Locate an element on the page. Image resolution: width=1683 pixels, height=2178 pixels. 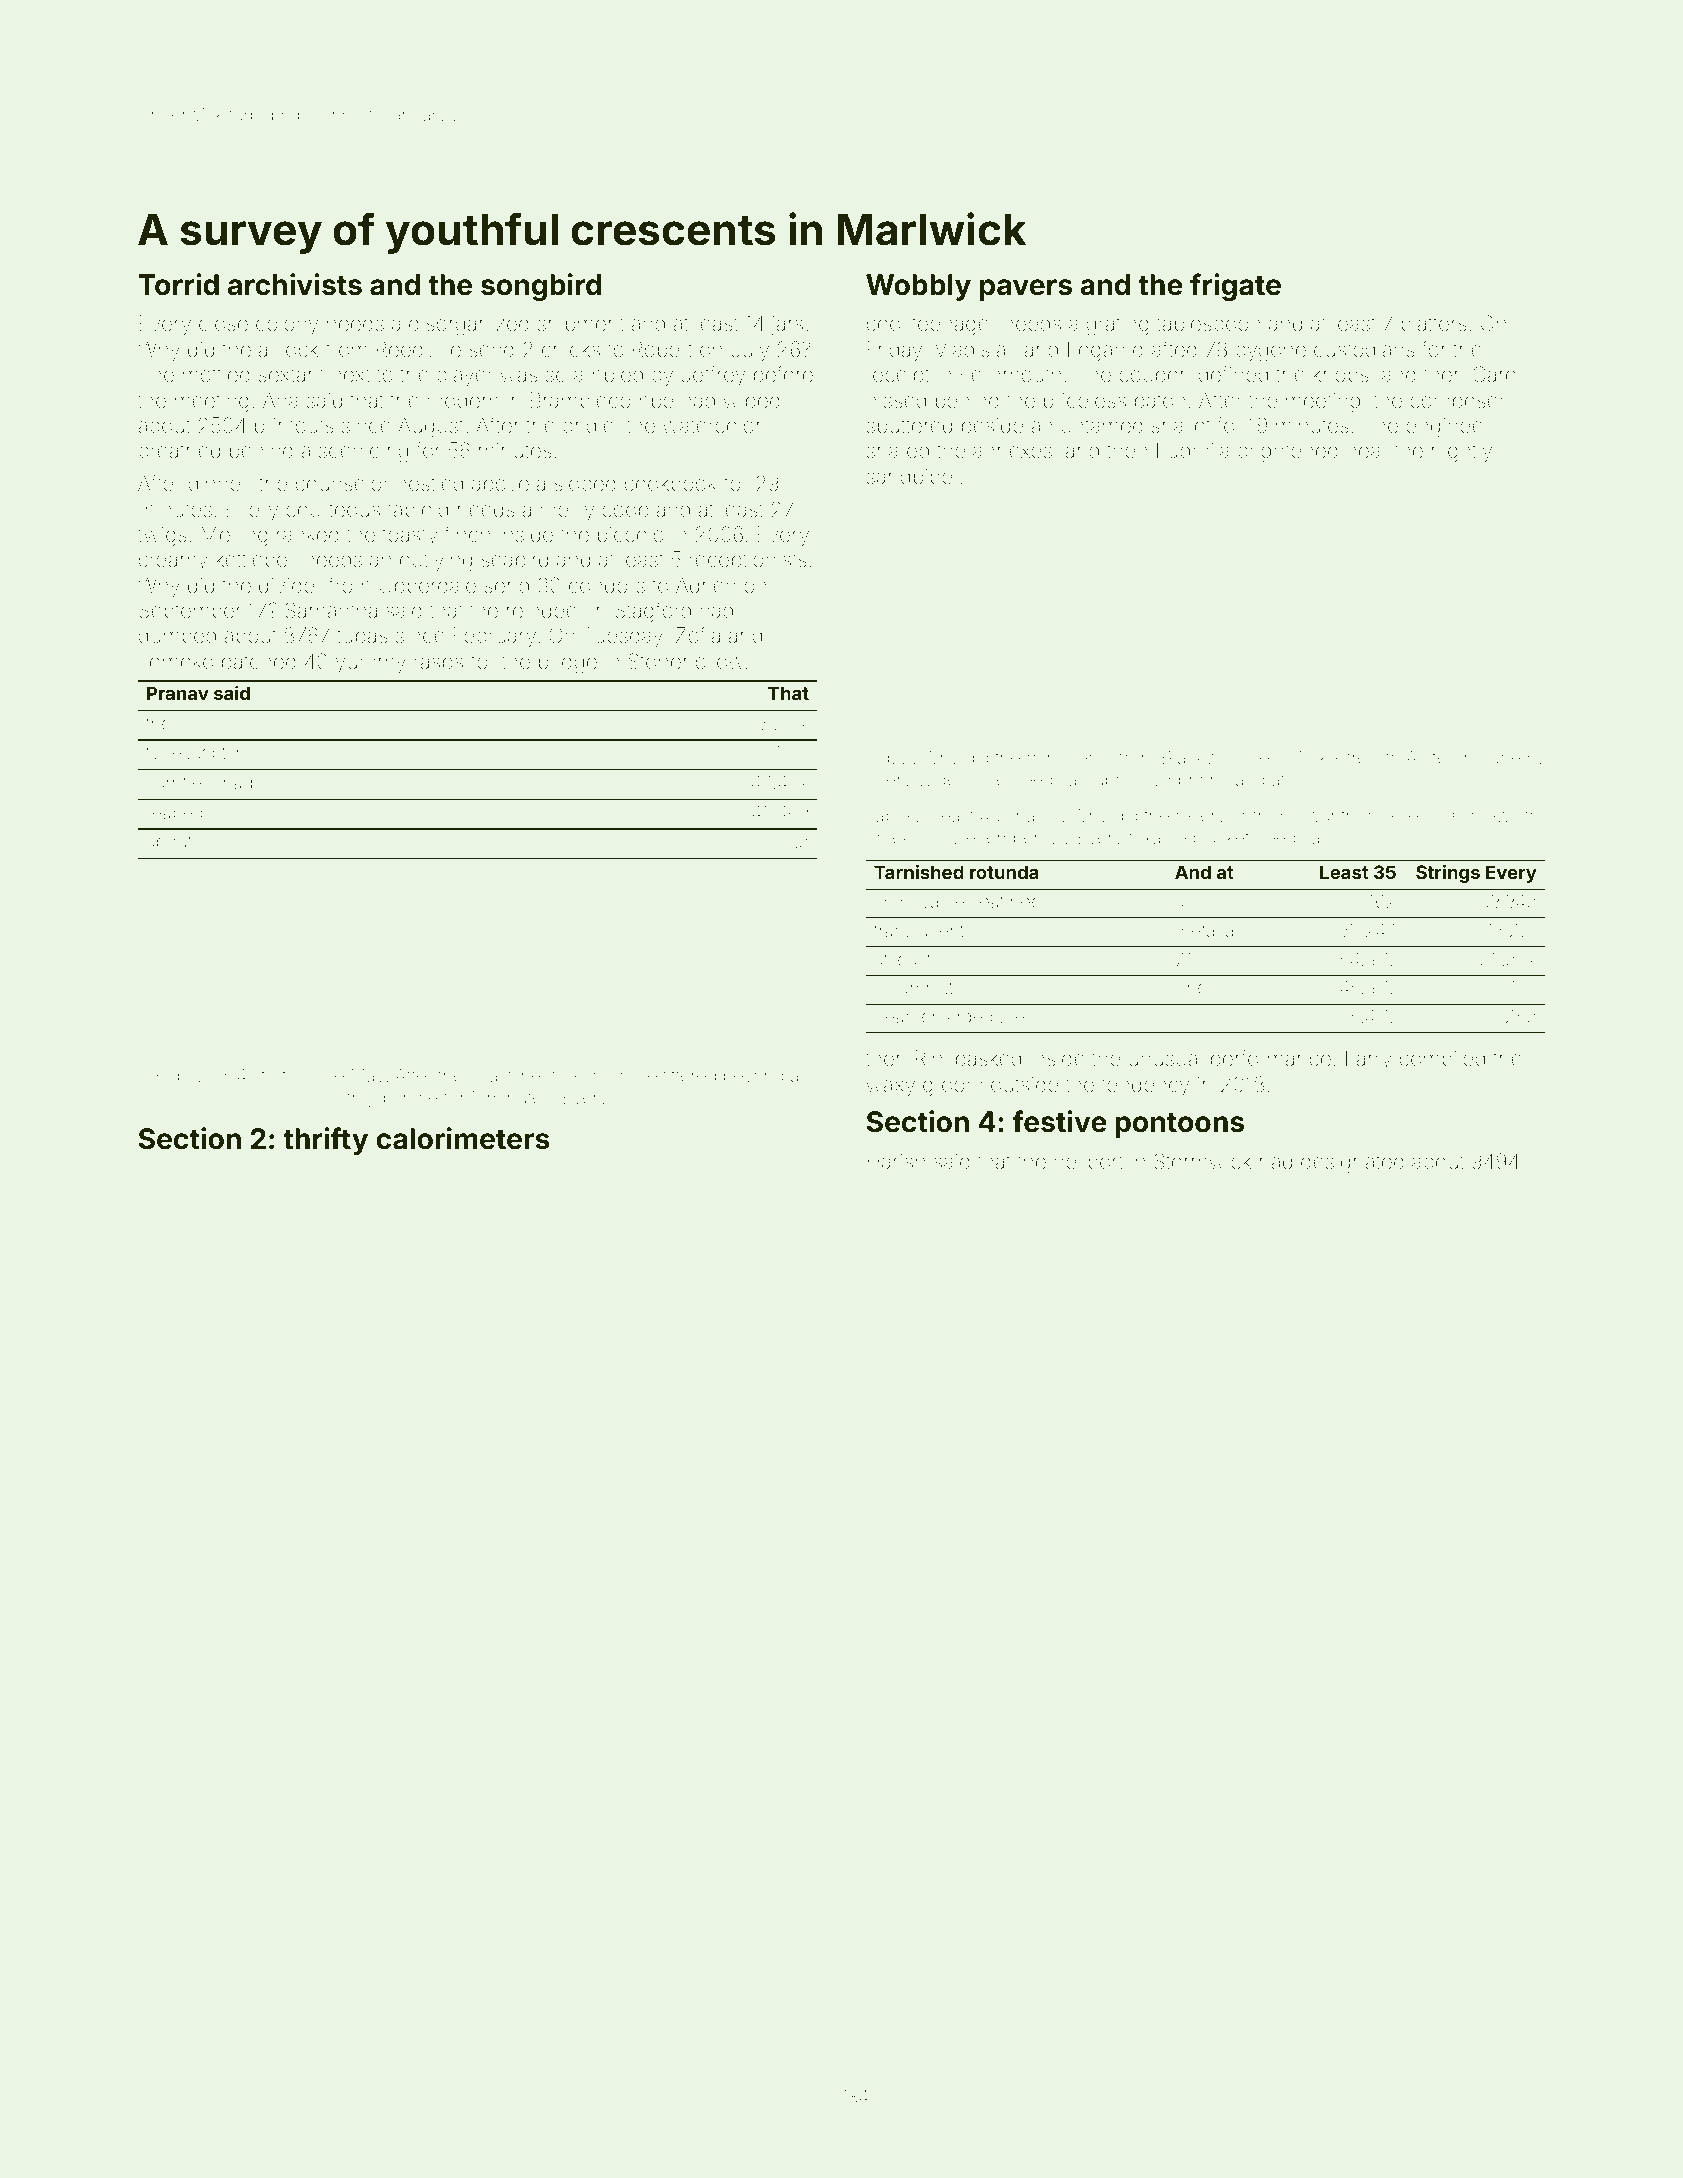
typescript is located at coordinates (186, 754).
